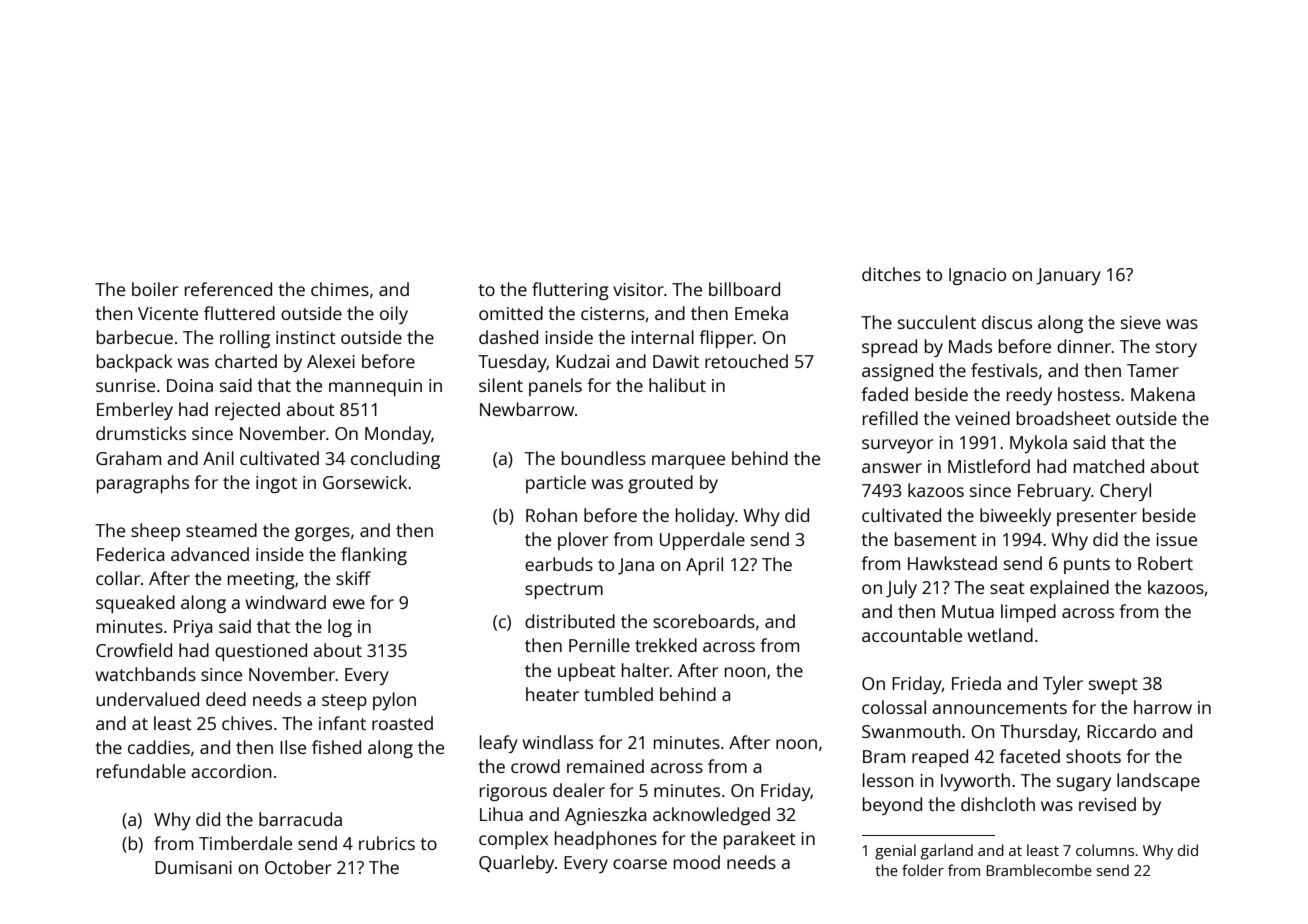  I want to click on ditches, so click(891, 274).
